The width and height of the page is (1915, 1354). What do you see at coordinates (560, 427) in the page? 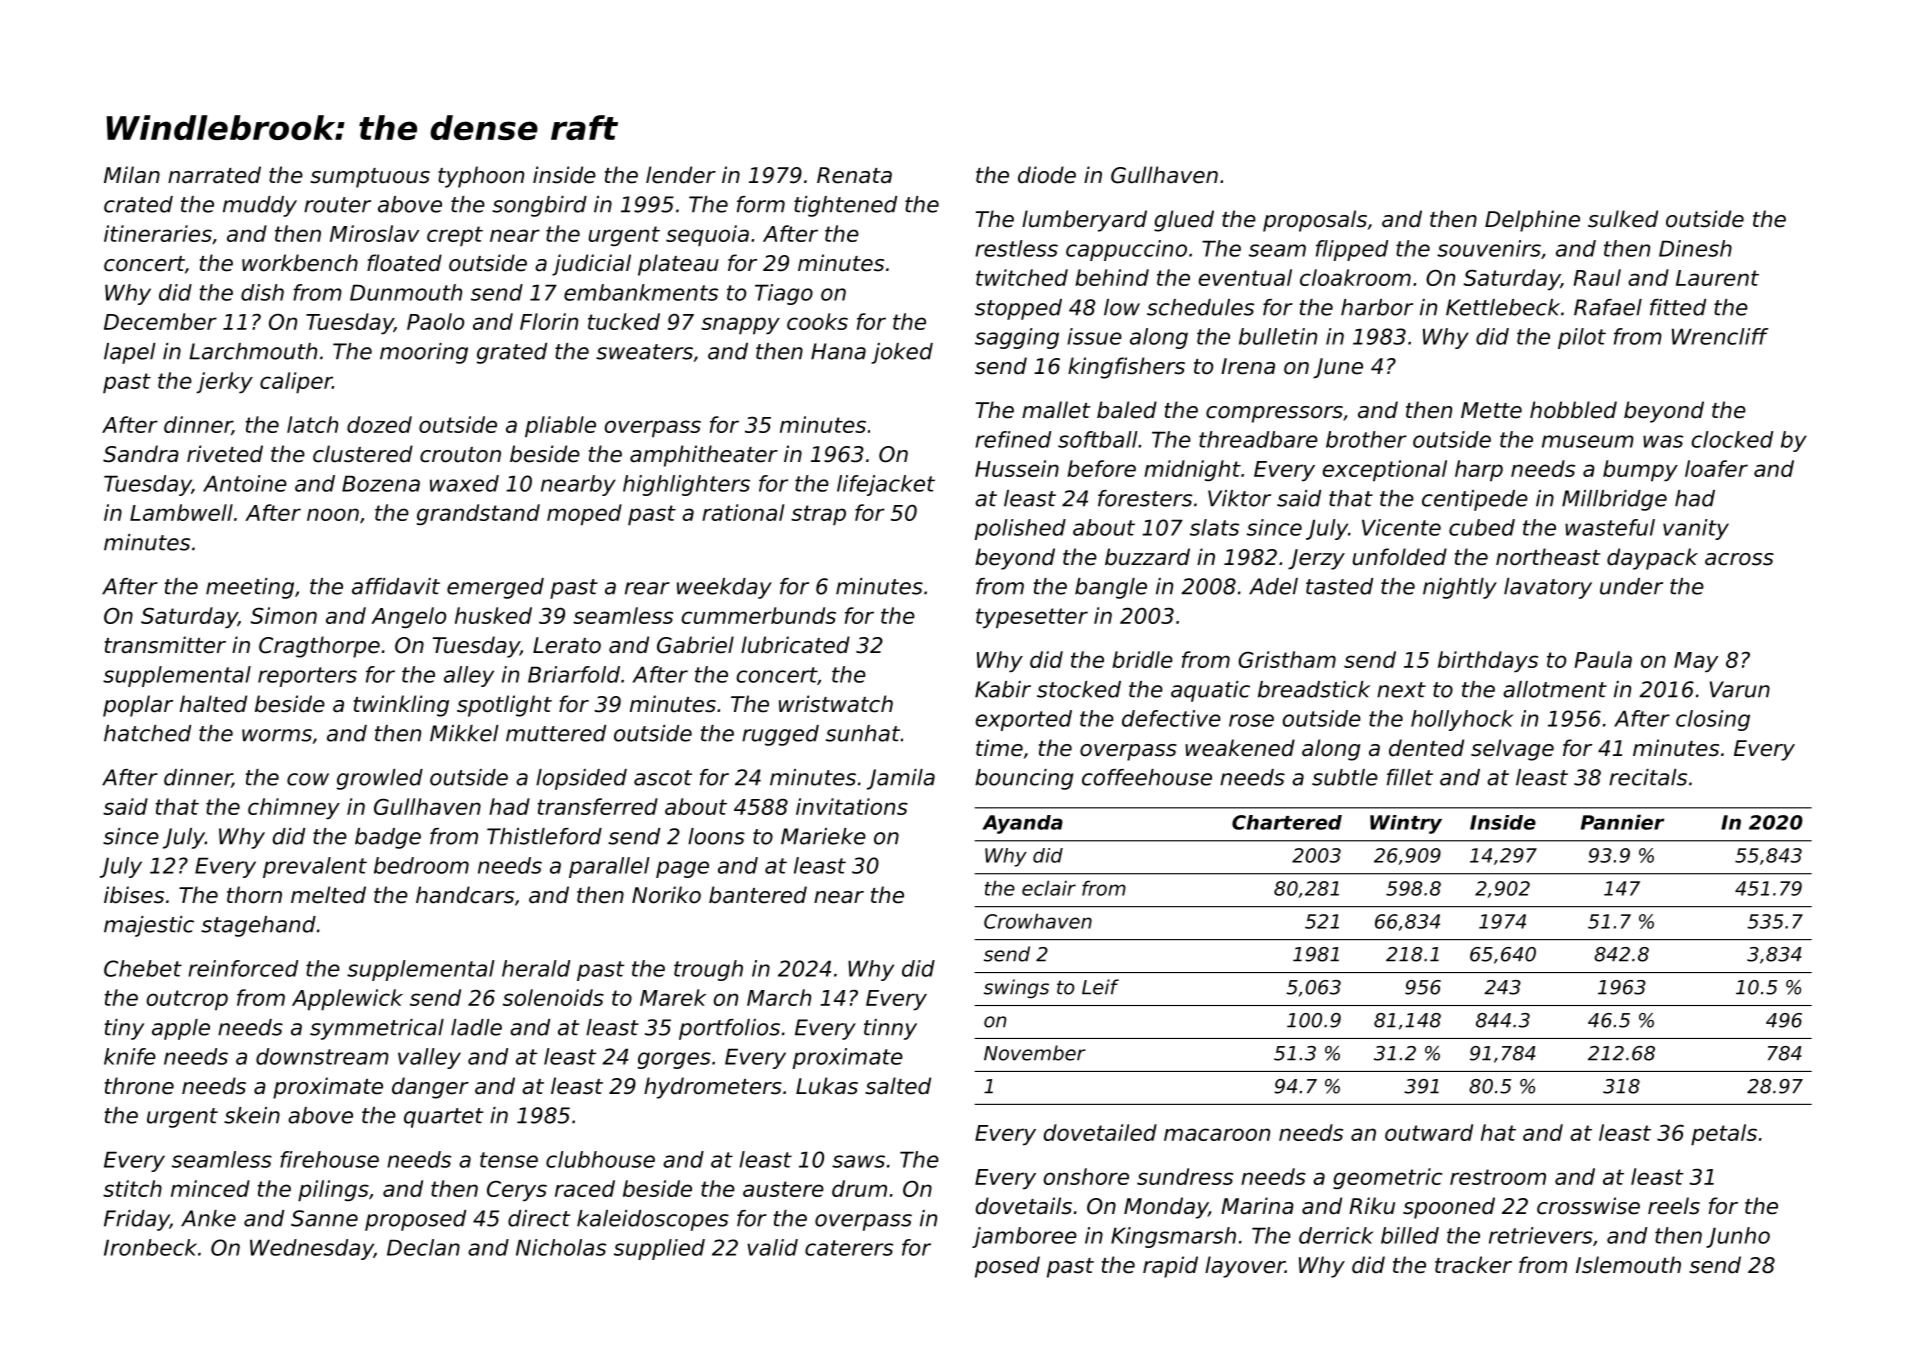
I see `pliable` at bounding box center [560, 427].
